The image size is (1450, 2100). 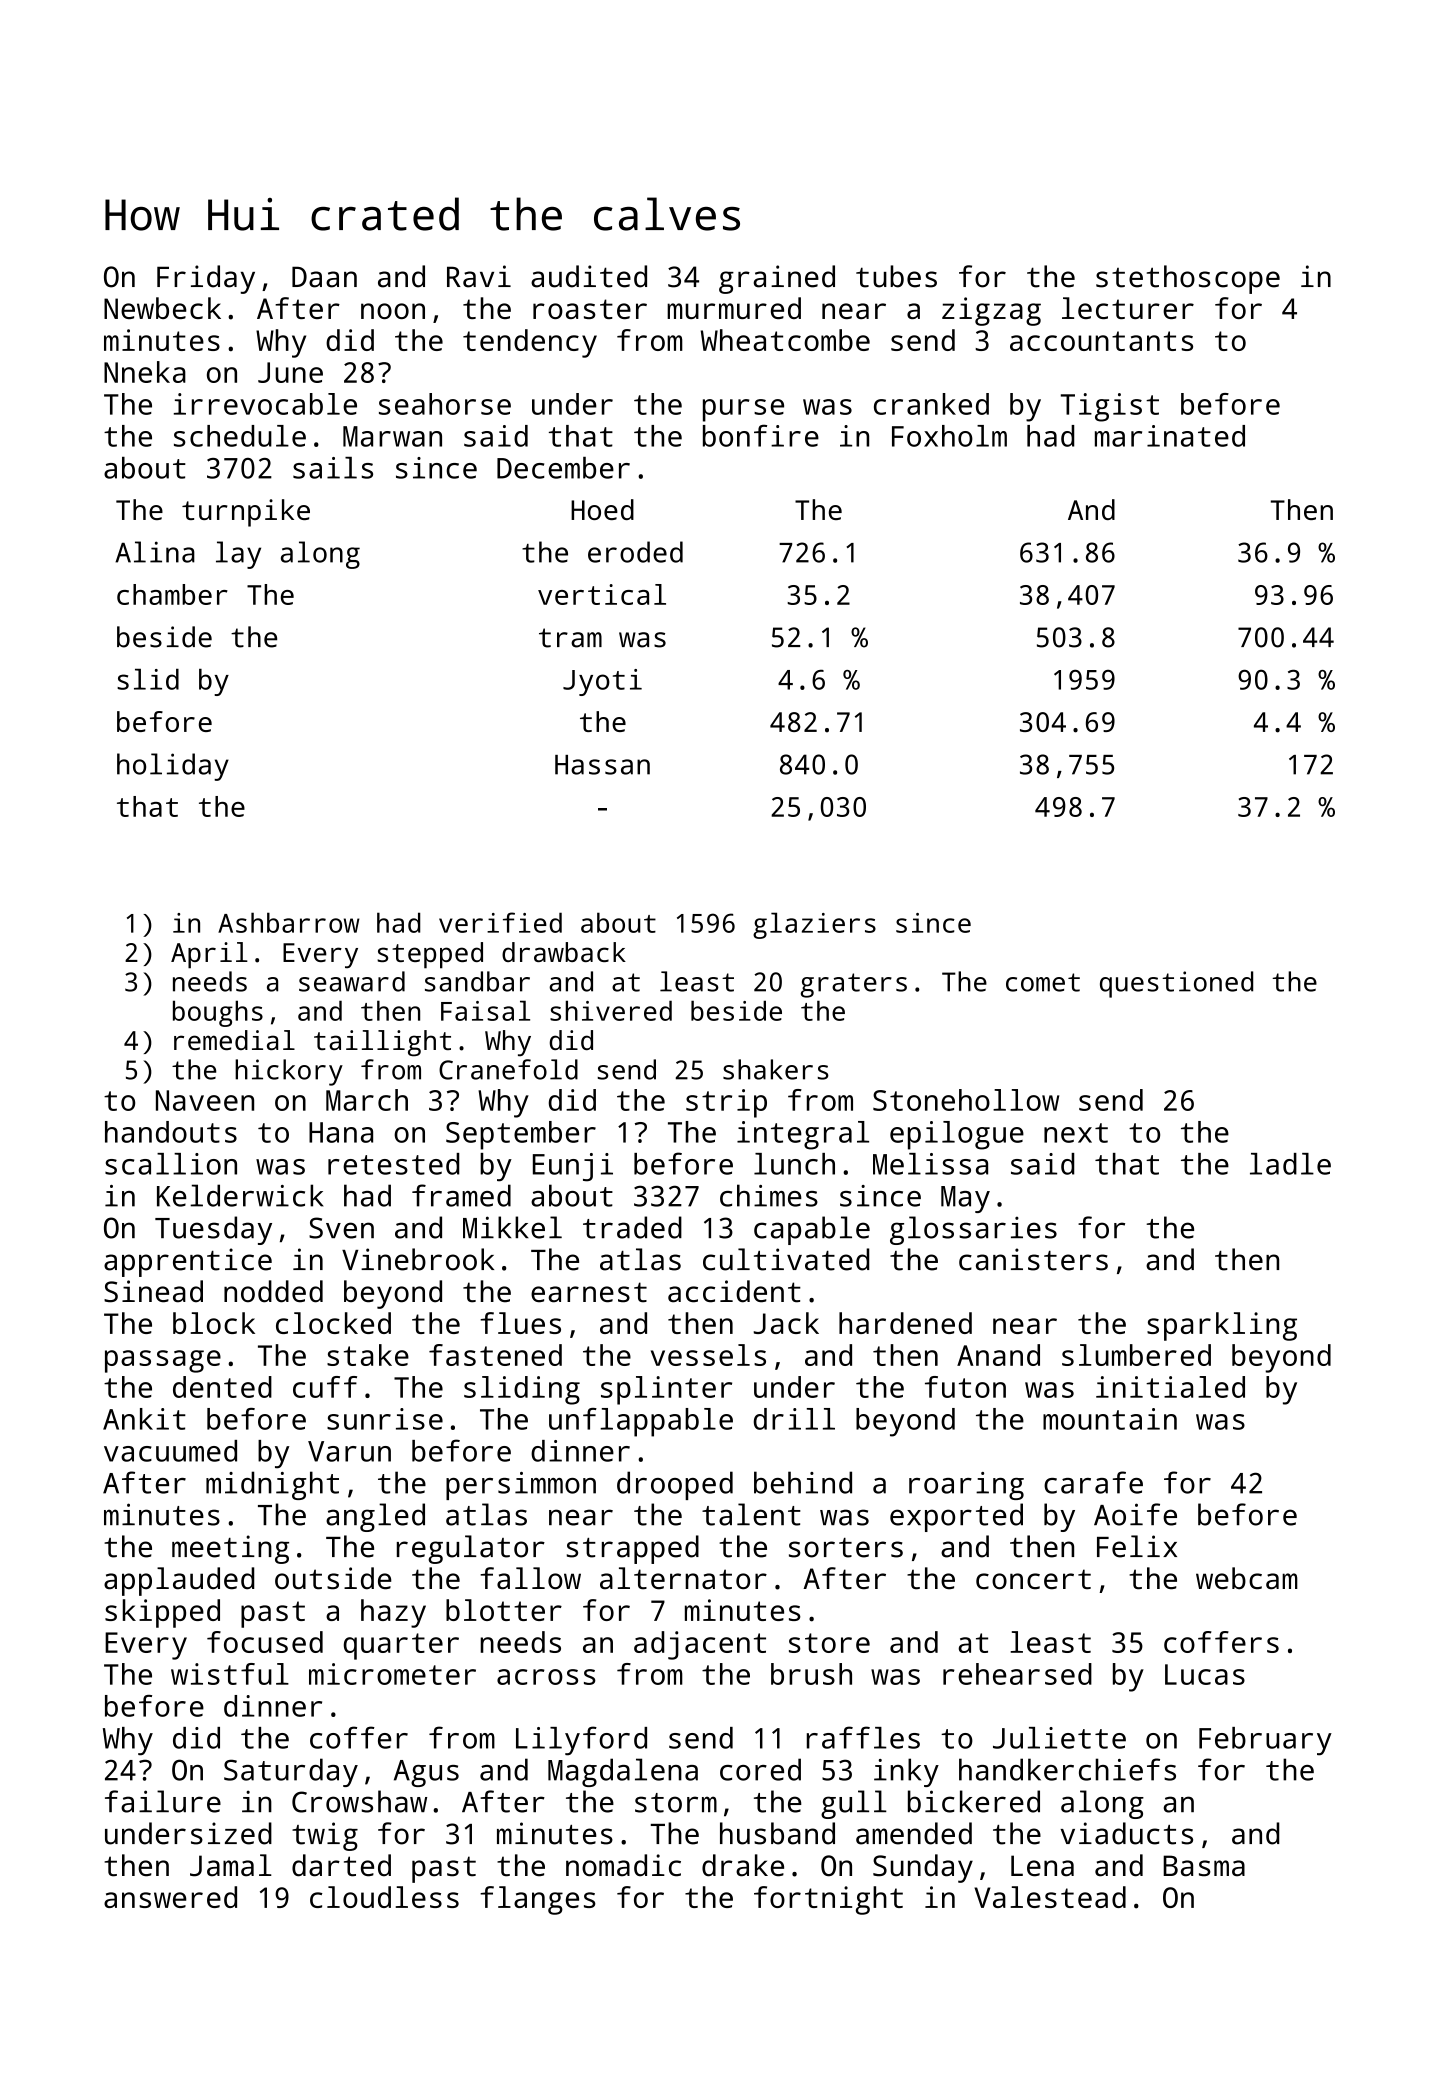 I want to click on failure, so click(x=163, y=1801).
